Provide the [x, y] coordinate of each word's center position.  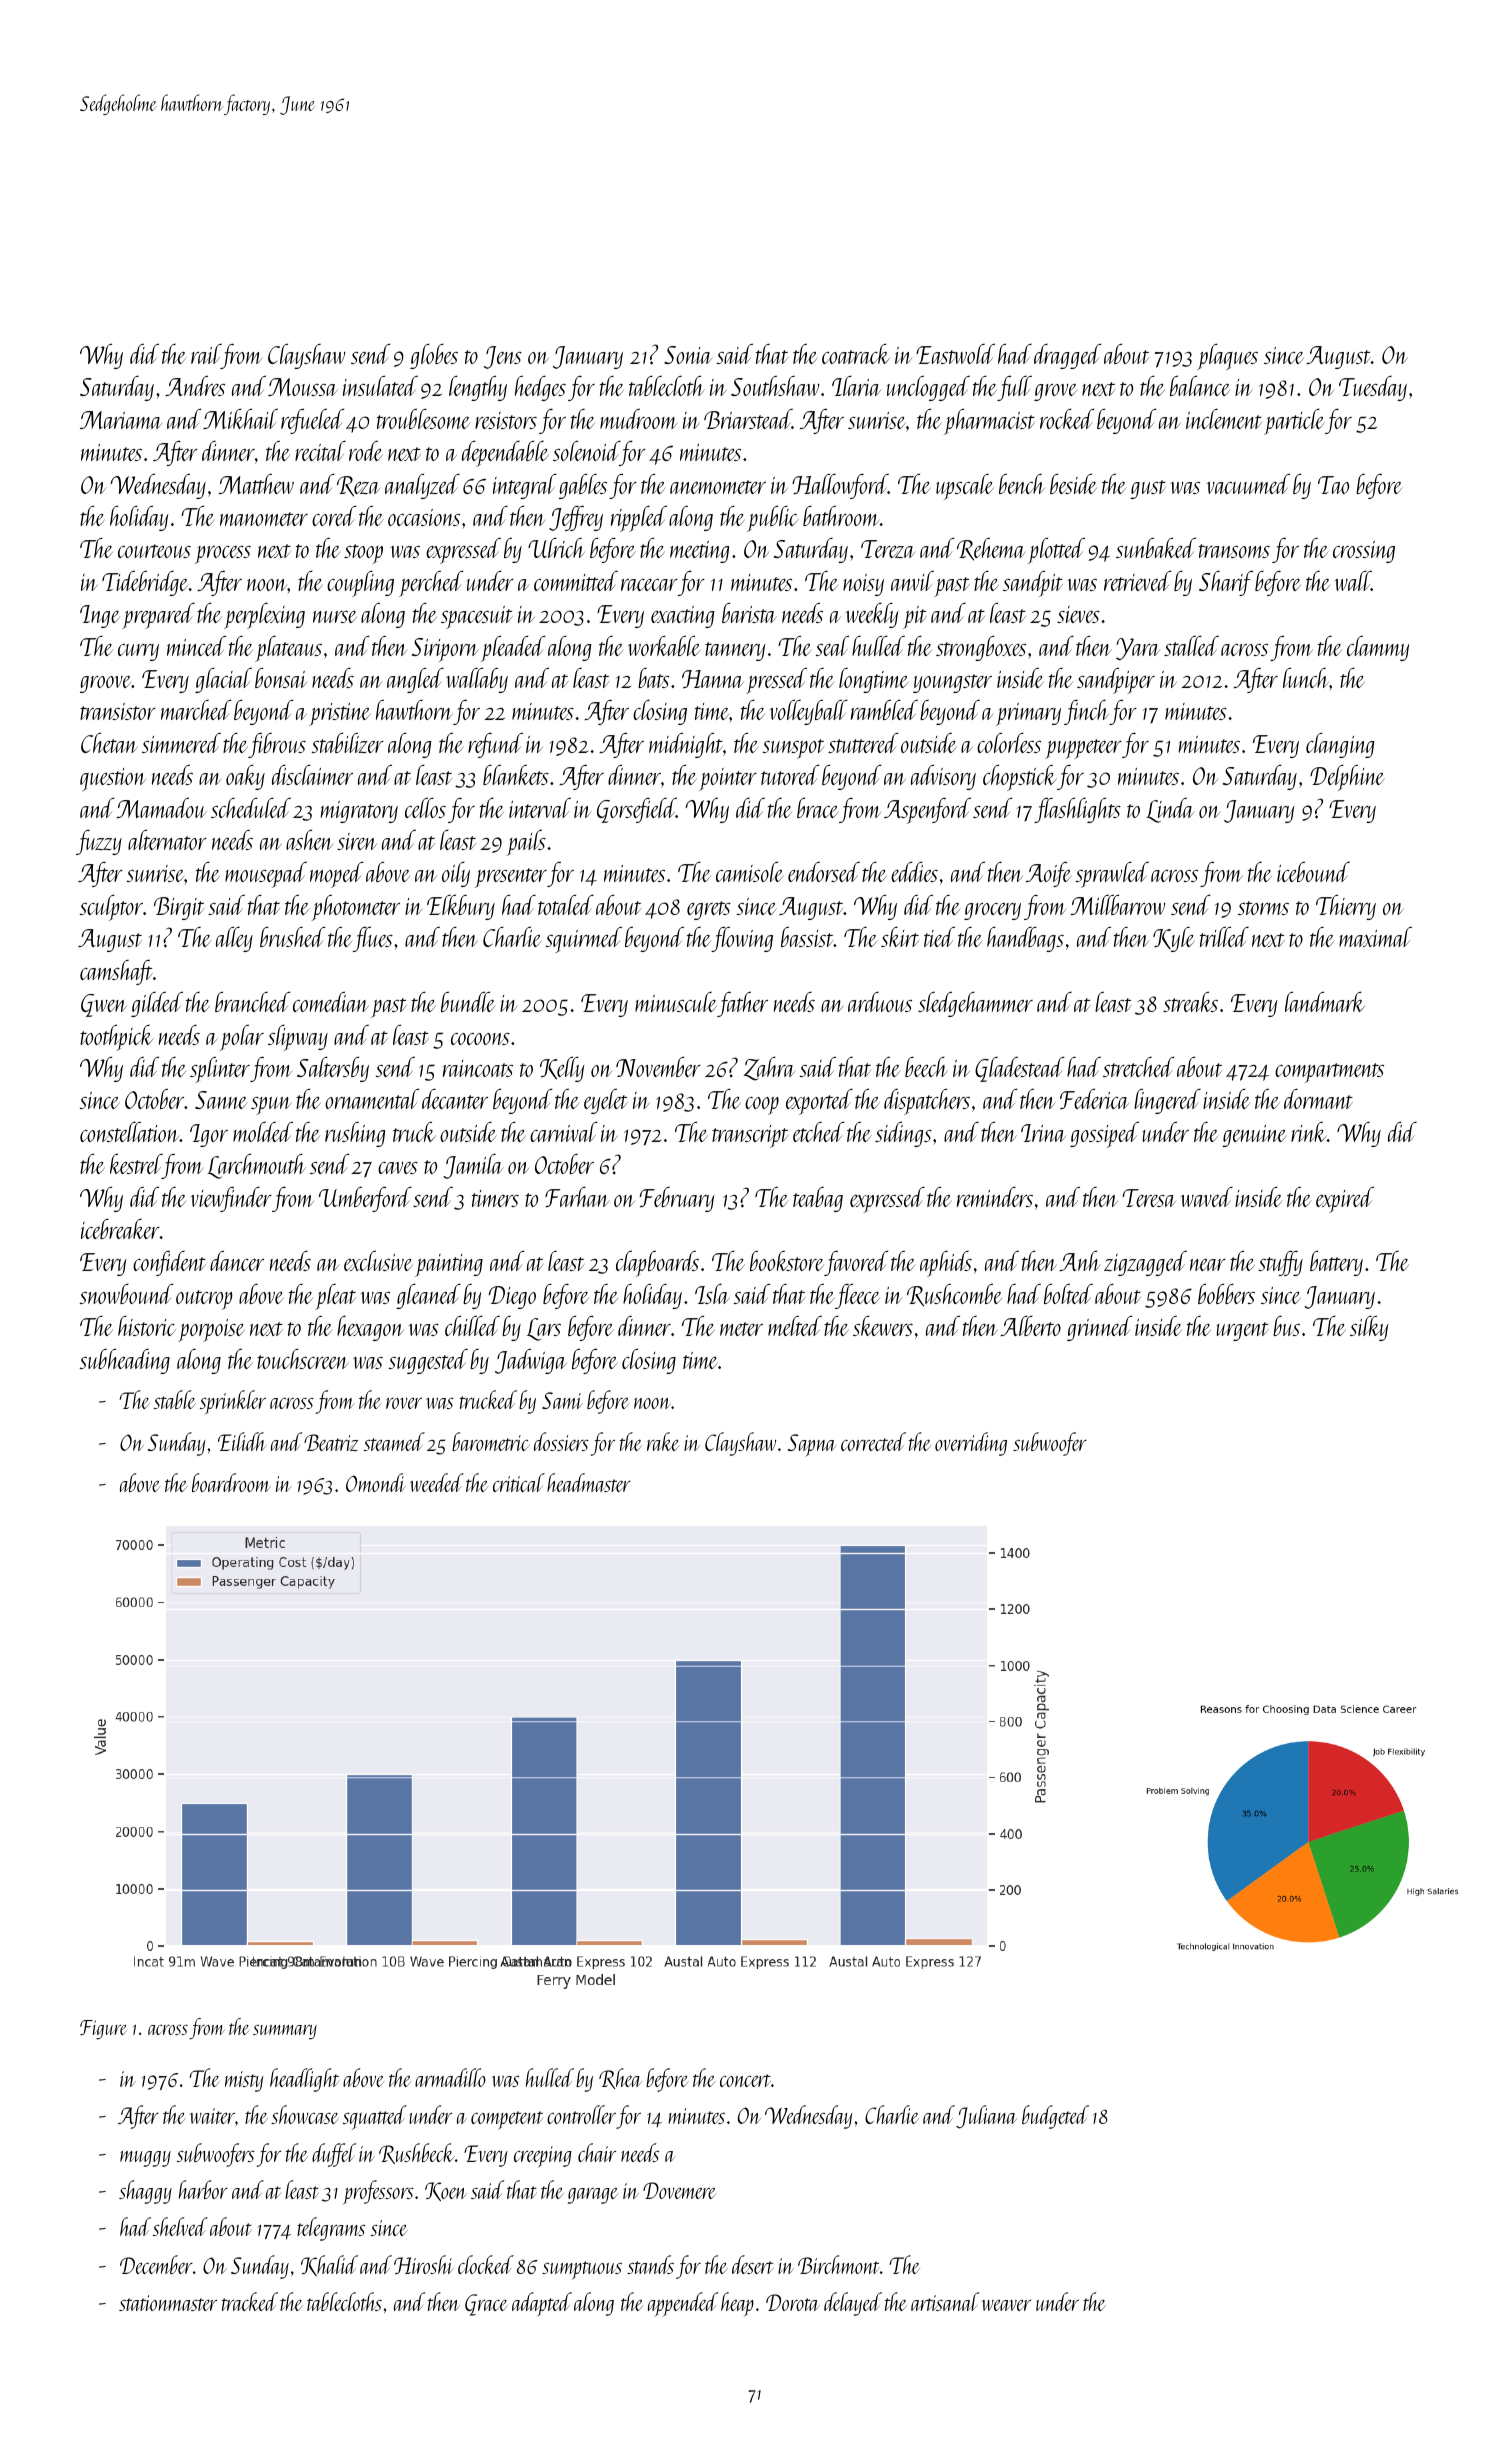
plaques [1227, 357]
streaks [1190, 1002]
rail [206, 354]
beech [926, 1067]
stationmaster [168, 2303]
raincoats [478, 1068]
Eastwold [955, 354]
